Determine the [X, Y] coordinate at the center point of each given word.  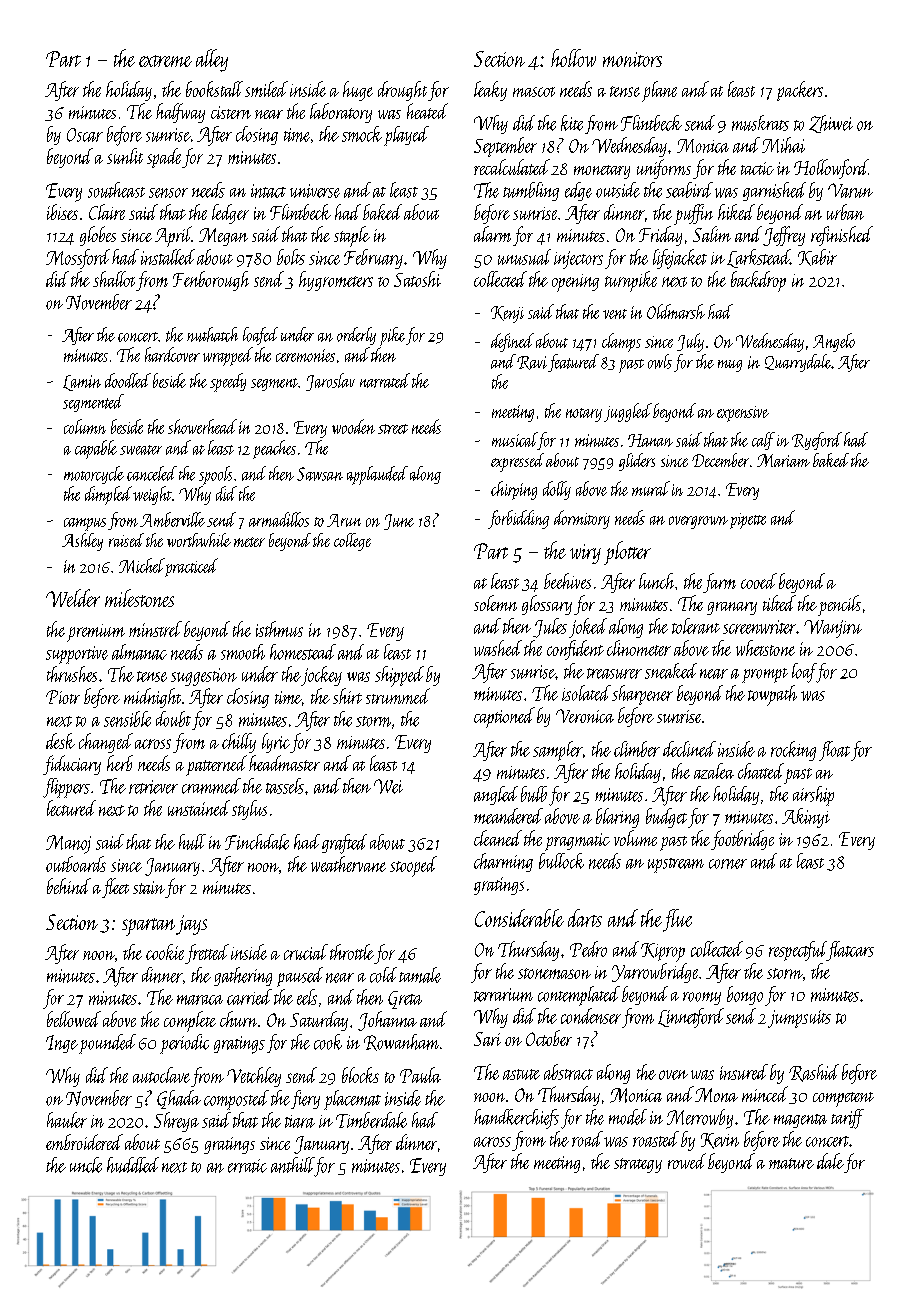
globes [98, 236]
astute [521, 1074]
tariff [847, 1119]
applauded [377, 475]
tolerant [696, 626]
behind [69, 886]
